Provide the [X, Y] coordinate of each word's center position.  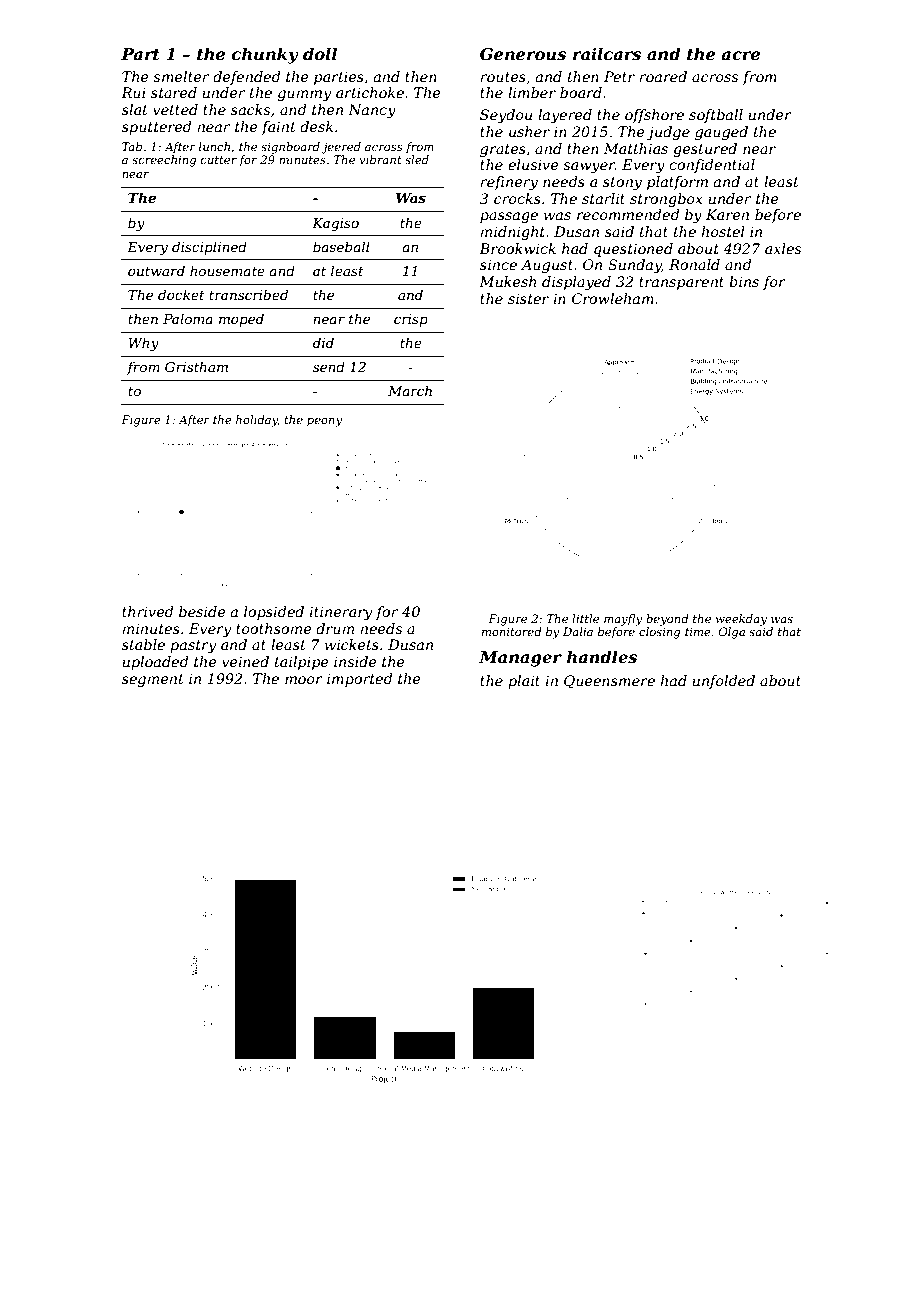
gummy [304, 95]
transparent [681, 283]
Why [143, 344]
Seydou [506, 116]
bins [744, 281]
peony [325, 422]
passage [509, 217]
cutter [219, 160]
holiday [257, 421]
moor [304, 680]
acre [740, 55]
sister [528, 298]
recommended [628, 214]
